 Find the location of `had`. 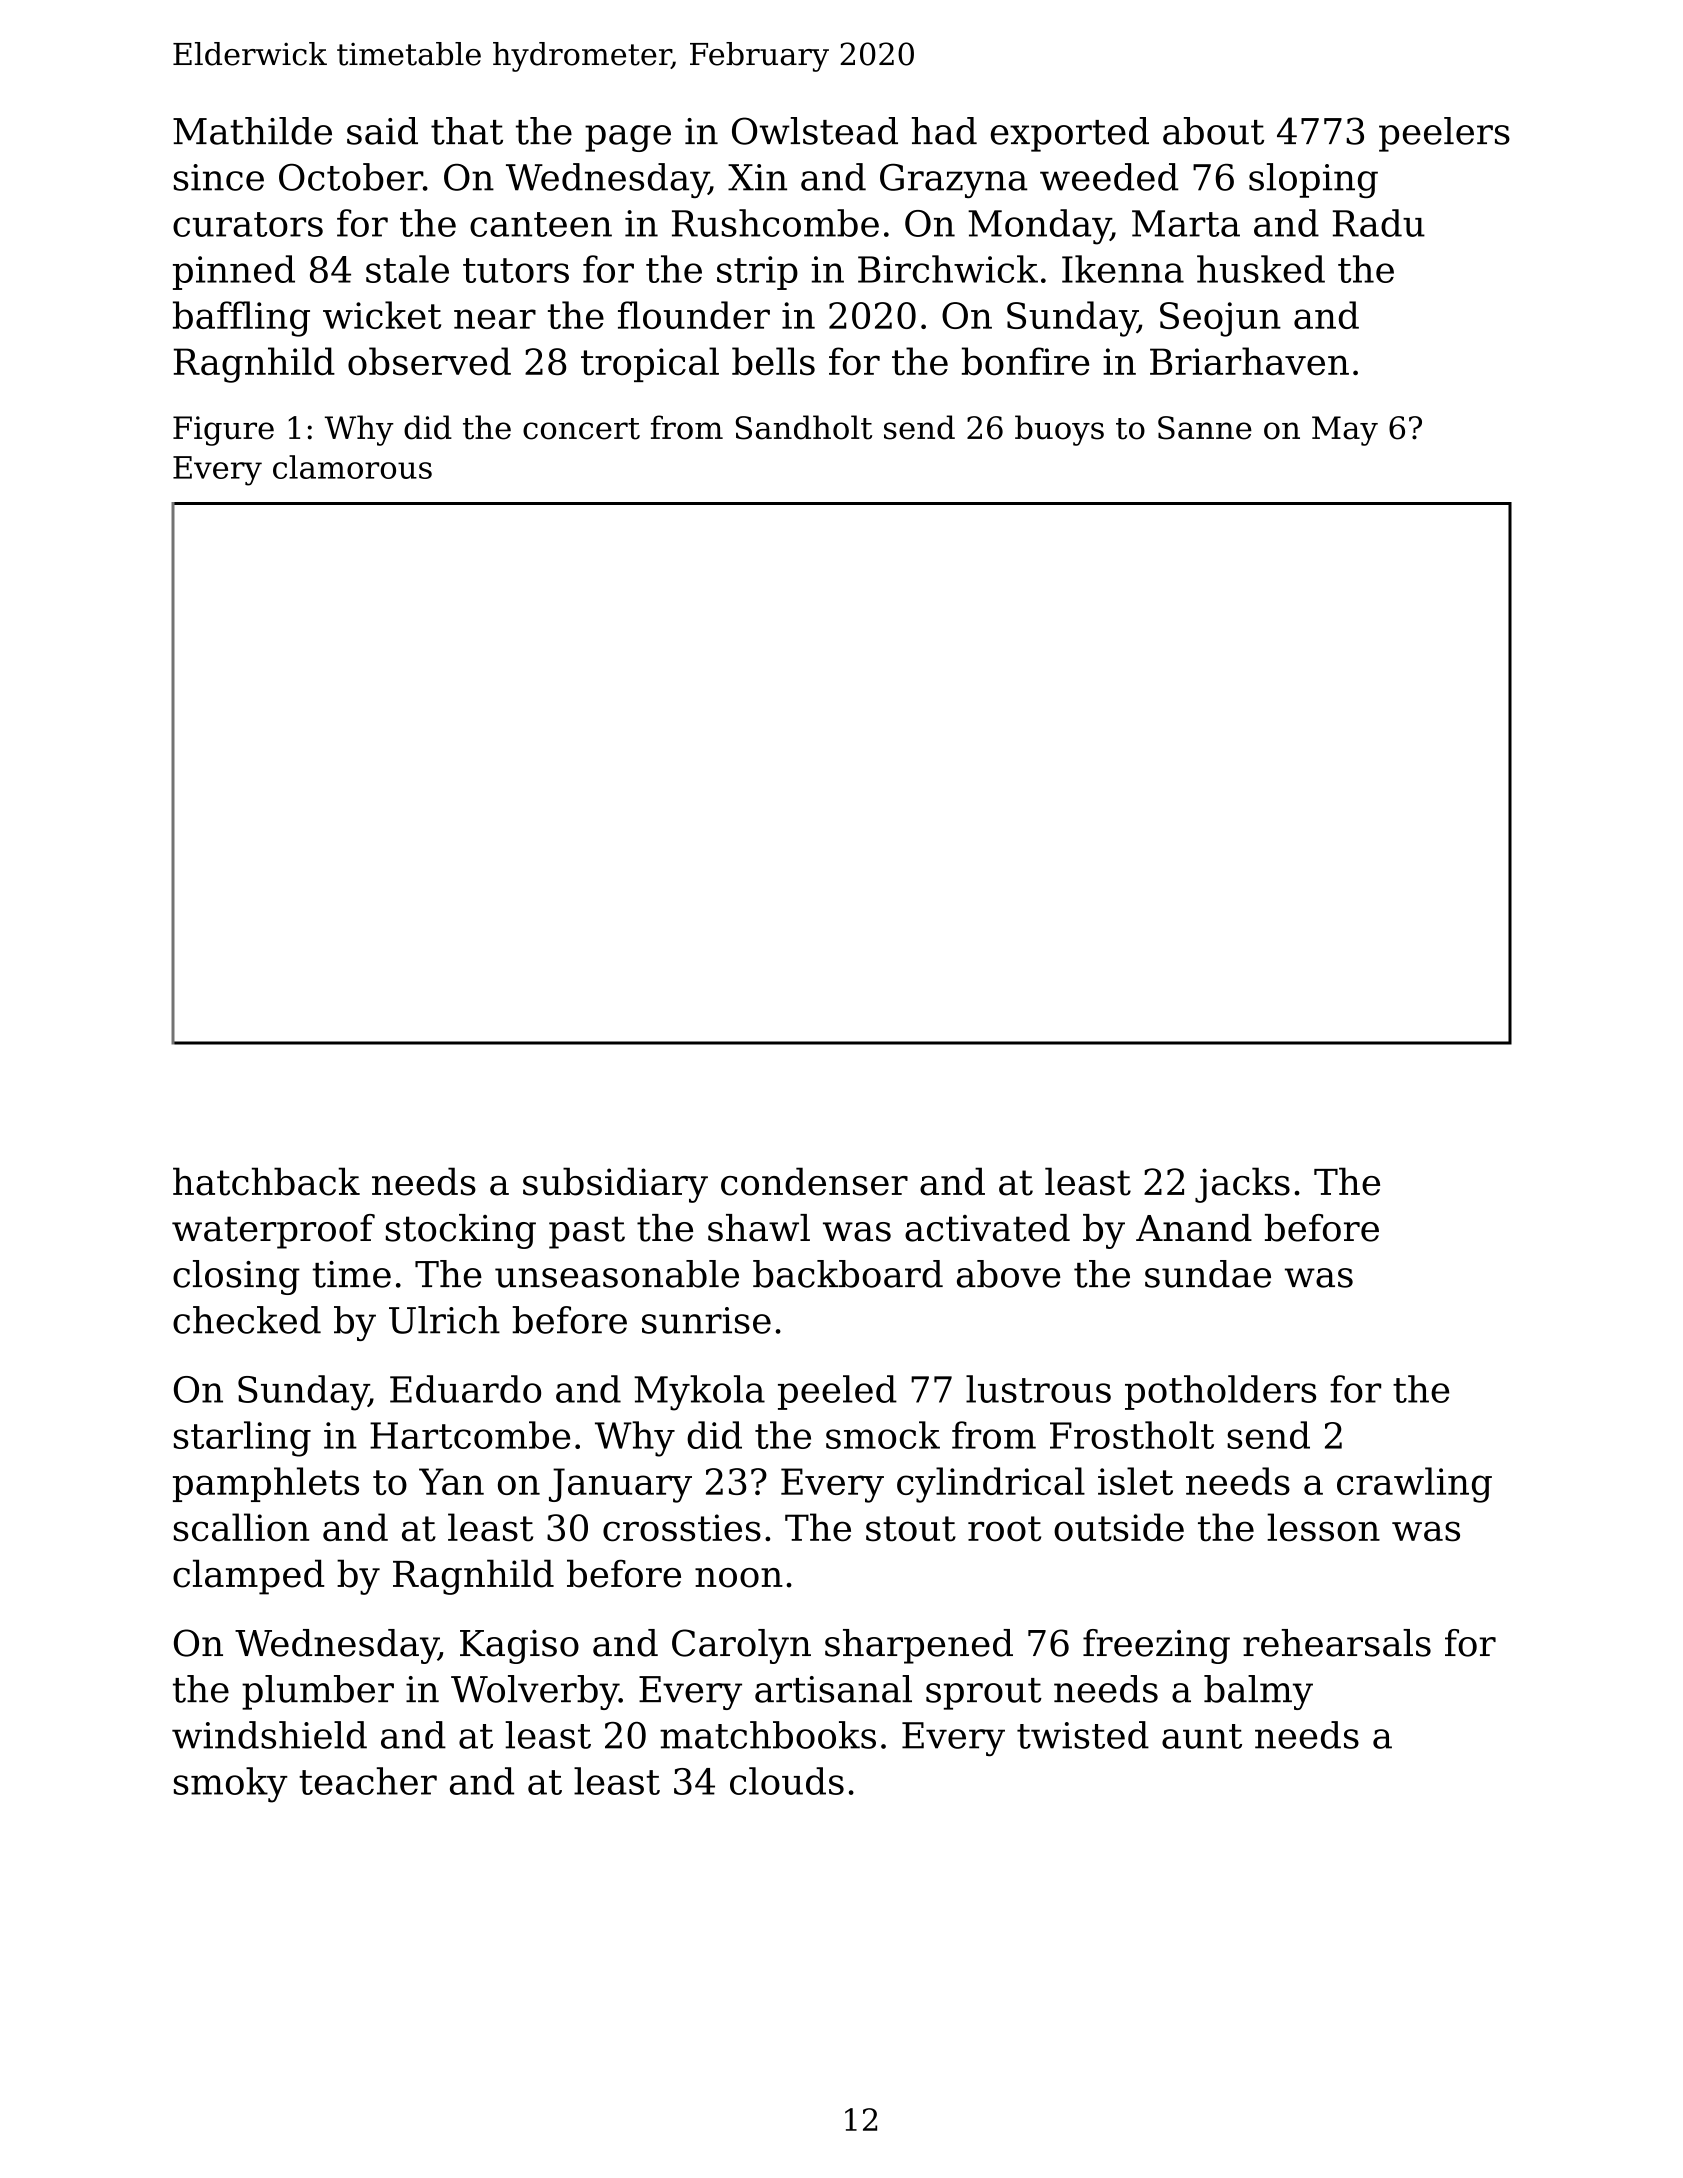

had is located at coordinates (944, 131).
